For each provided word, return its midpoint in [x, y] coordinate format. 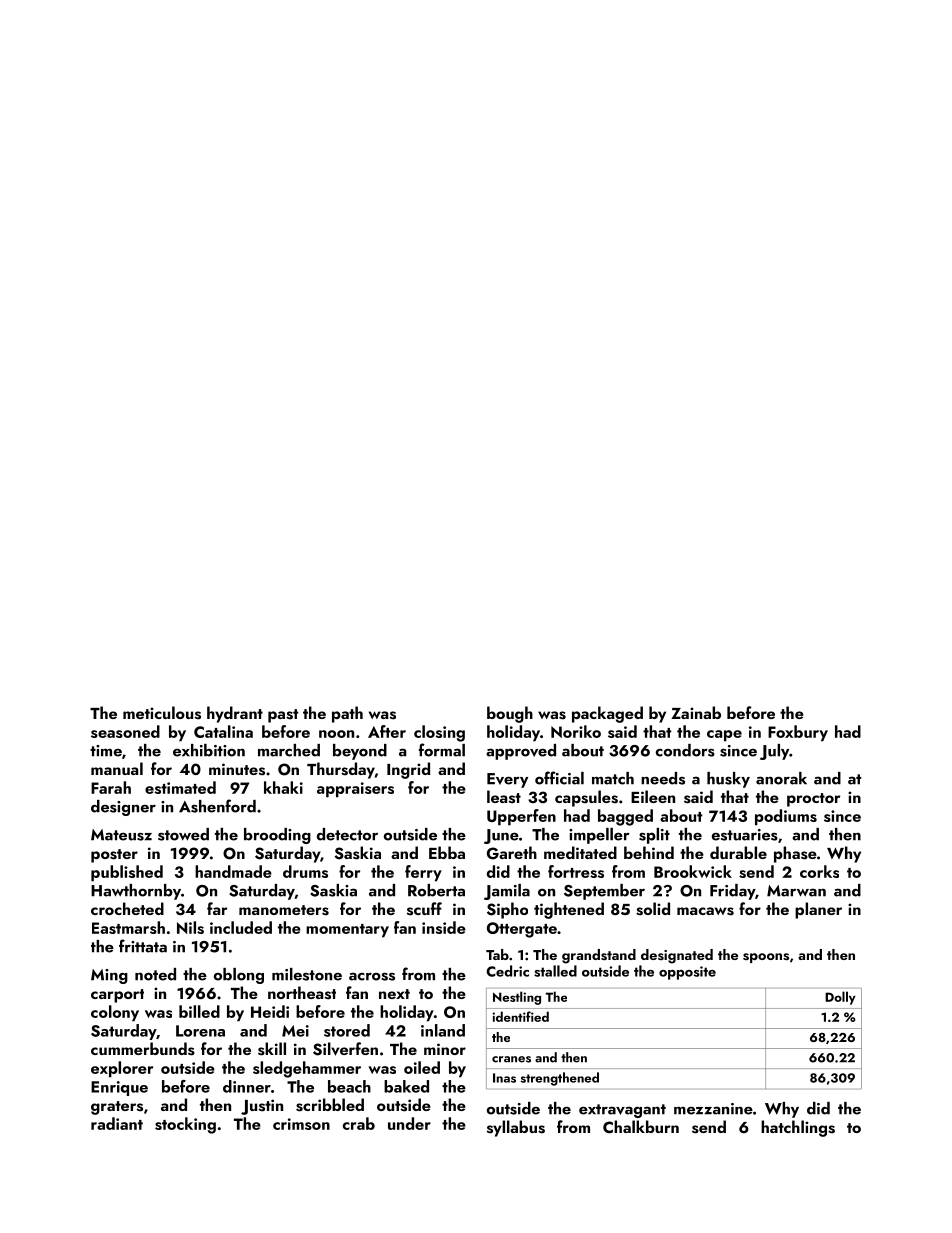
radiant [117, 1123]
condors [685, 750]
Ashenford [217, 806]
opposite [687, 973]
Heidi [270, 1011]
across [372, 976]
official [559, 778]
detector [347, 834]
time [106, 751]
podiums [786, 817]
